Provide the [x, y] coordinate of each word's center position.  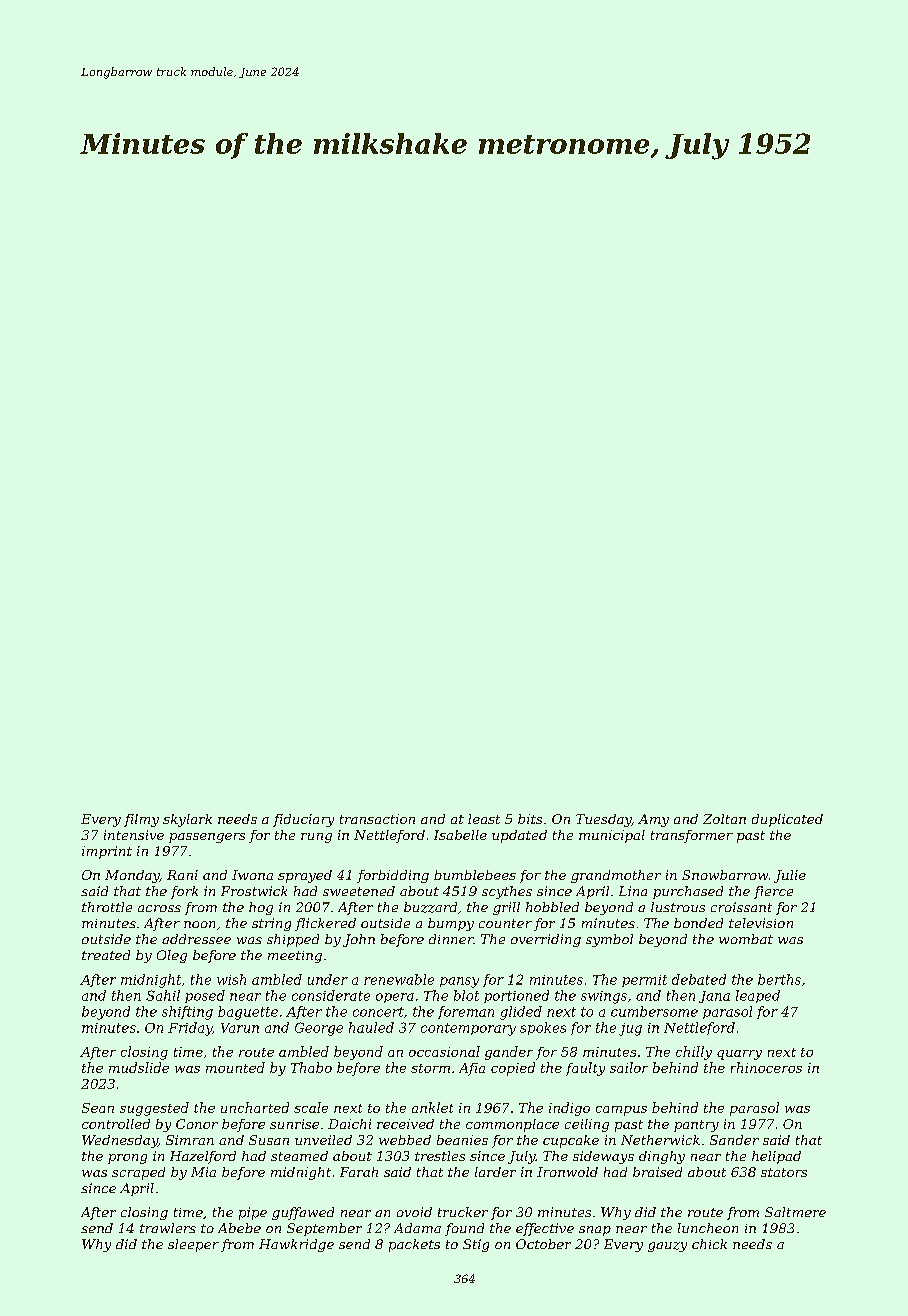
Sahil [163, 995]
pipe [253, 1213]
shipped [293, 940]
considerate [331, 995]
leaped [758, 996]
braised [657, 1172]
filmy [141, 820]
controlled [116, 1124]
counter [505, 923]
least [484, 819]
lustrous [678, 907]
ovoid [414, 1212]
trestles [440, 1156]
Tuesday [604, 820]
